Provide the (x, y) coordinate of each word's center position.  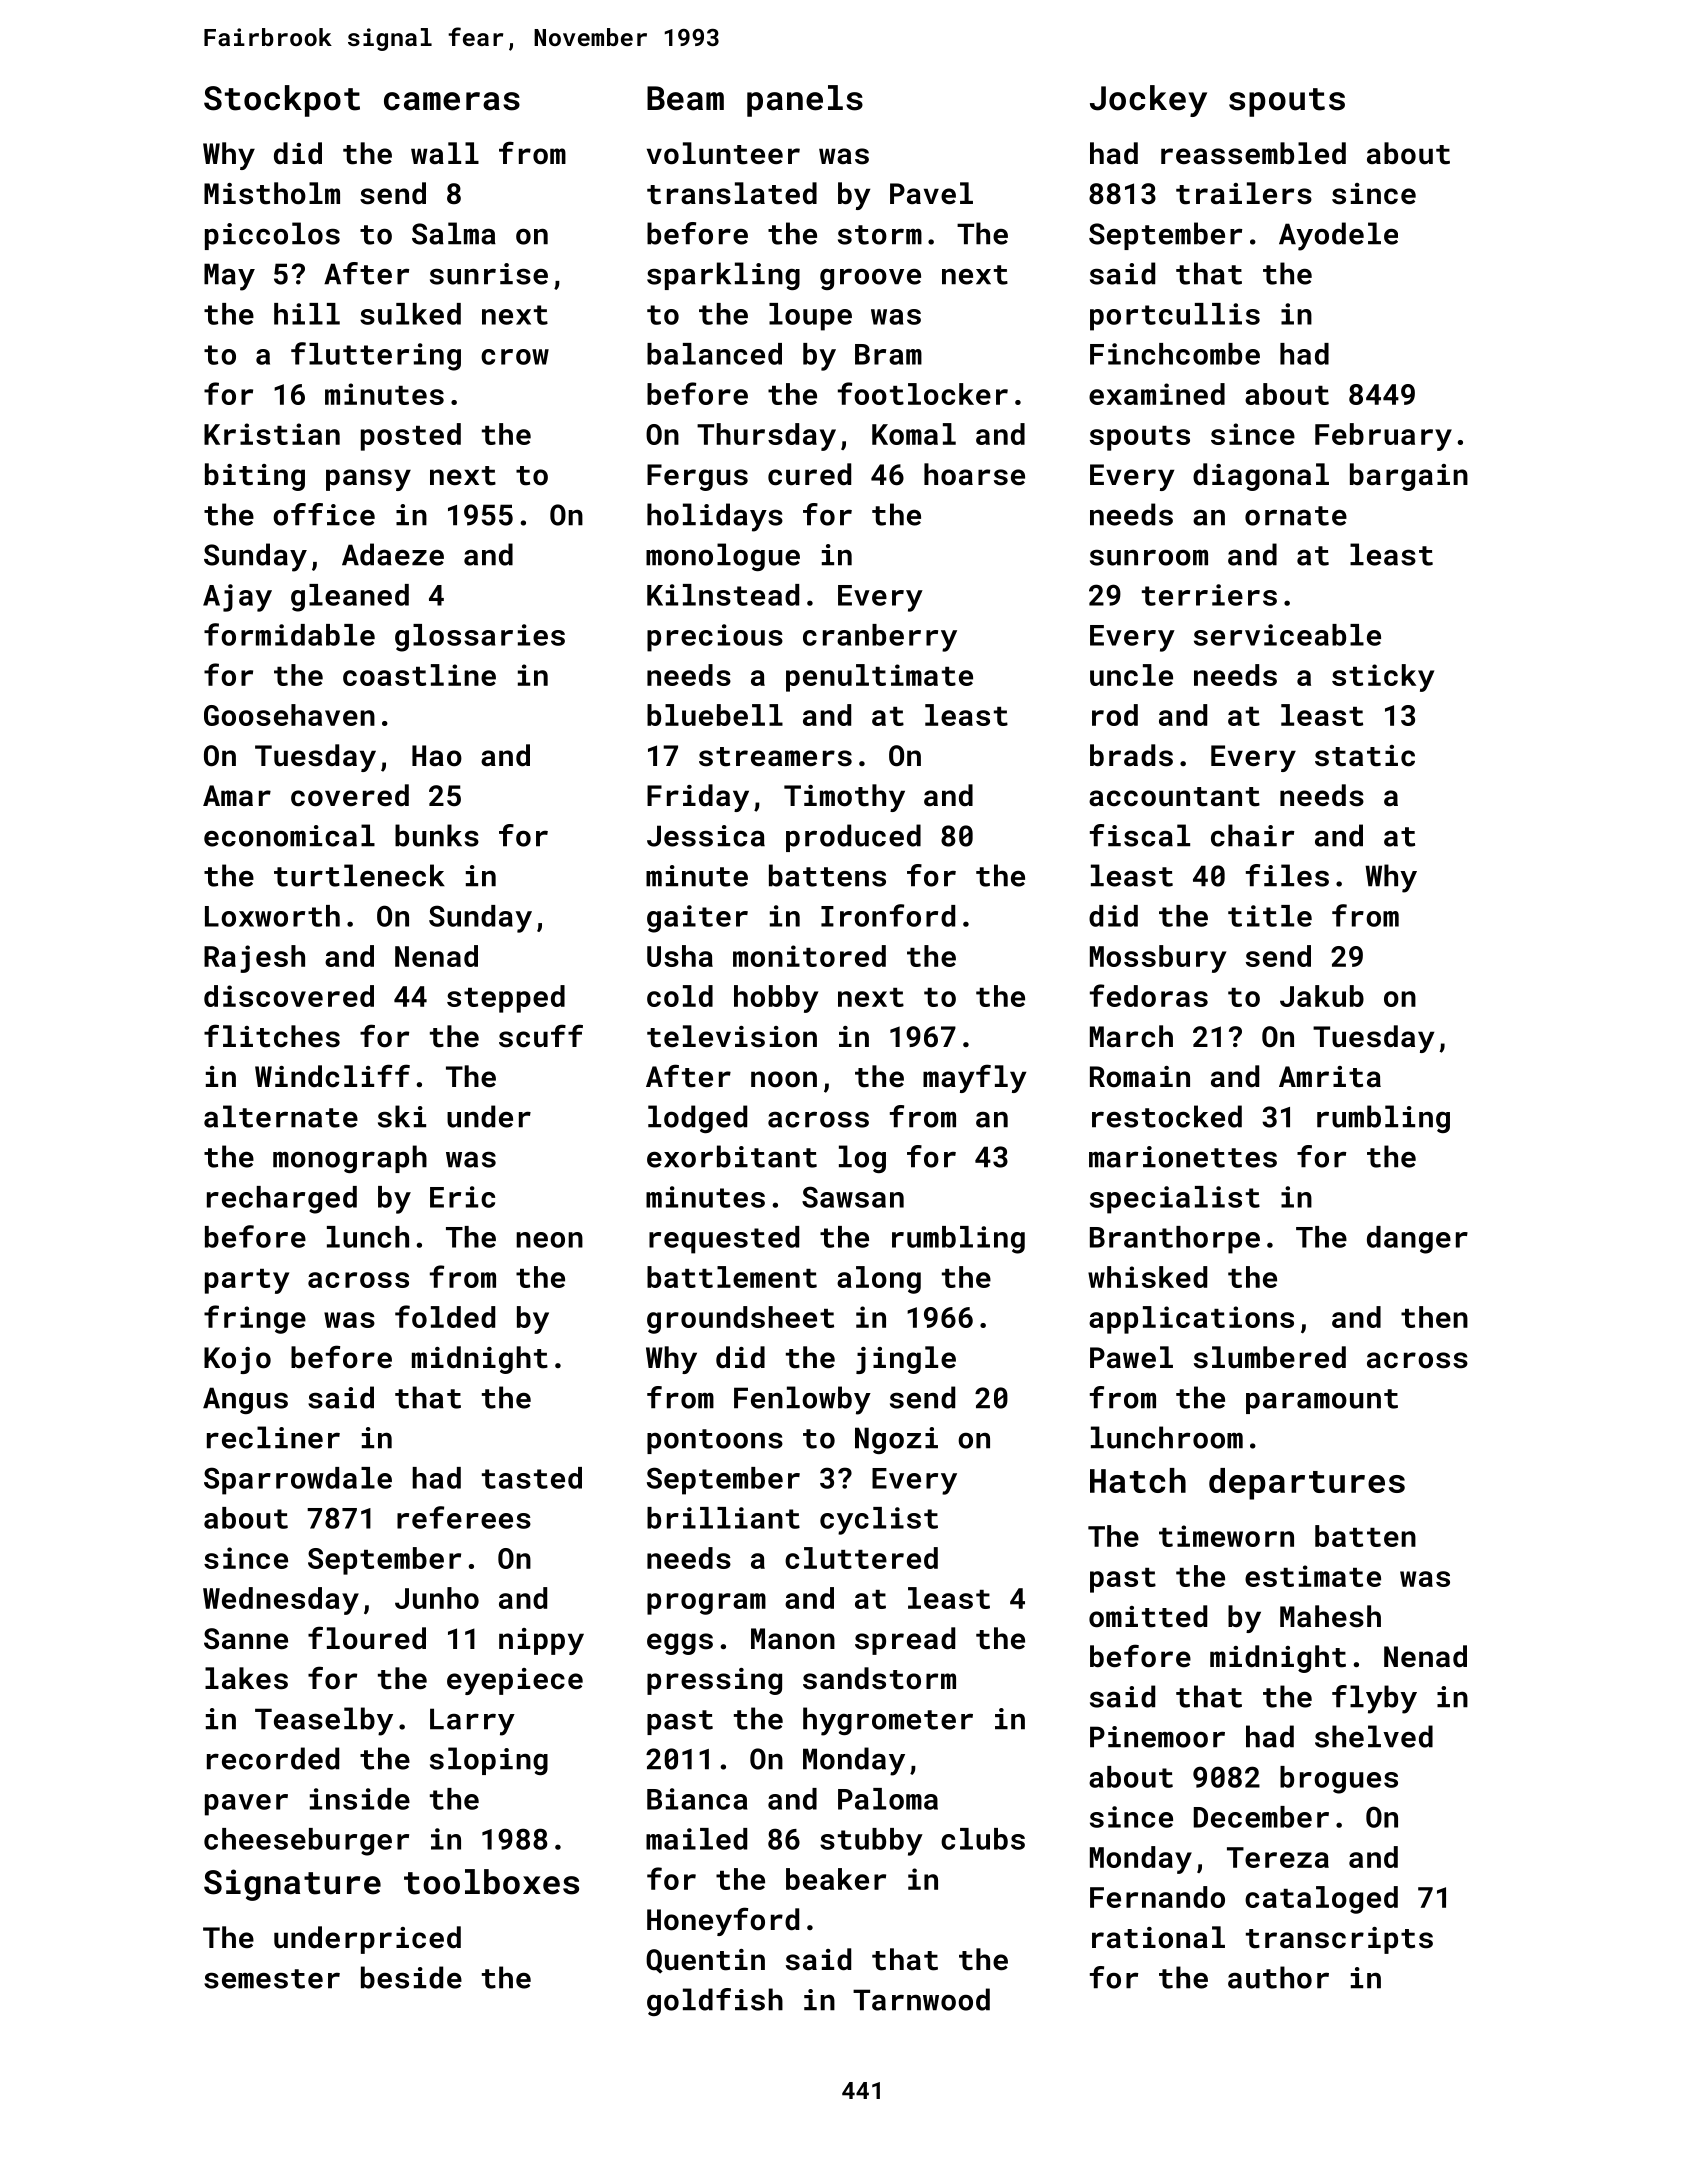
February (1383, 437)
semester (272, 1979)
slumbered (1270, 1357)
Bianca (697, 1799)
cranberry (880, 638)
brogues (1339, 1780)
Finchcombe (1175, 354)
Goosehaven (289, 715)
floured (367, 1638)
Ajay (237, 598)
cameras (452, 101)
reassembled (1253, 153)
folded (445, 1316)
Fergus (697, 477)
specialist (1175, 1200)
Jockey (1148, 101)
